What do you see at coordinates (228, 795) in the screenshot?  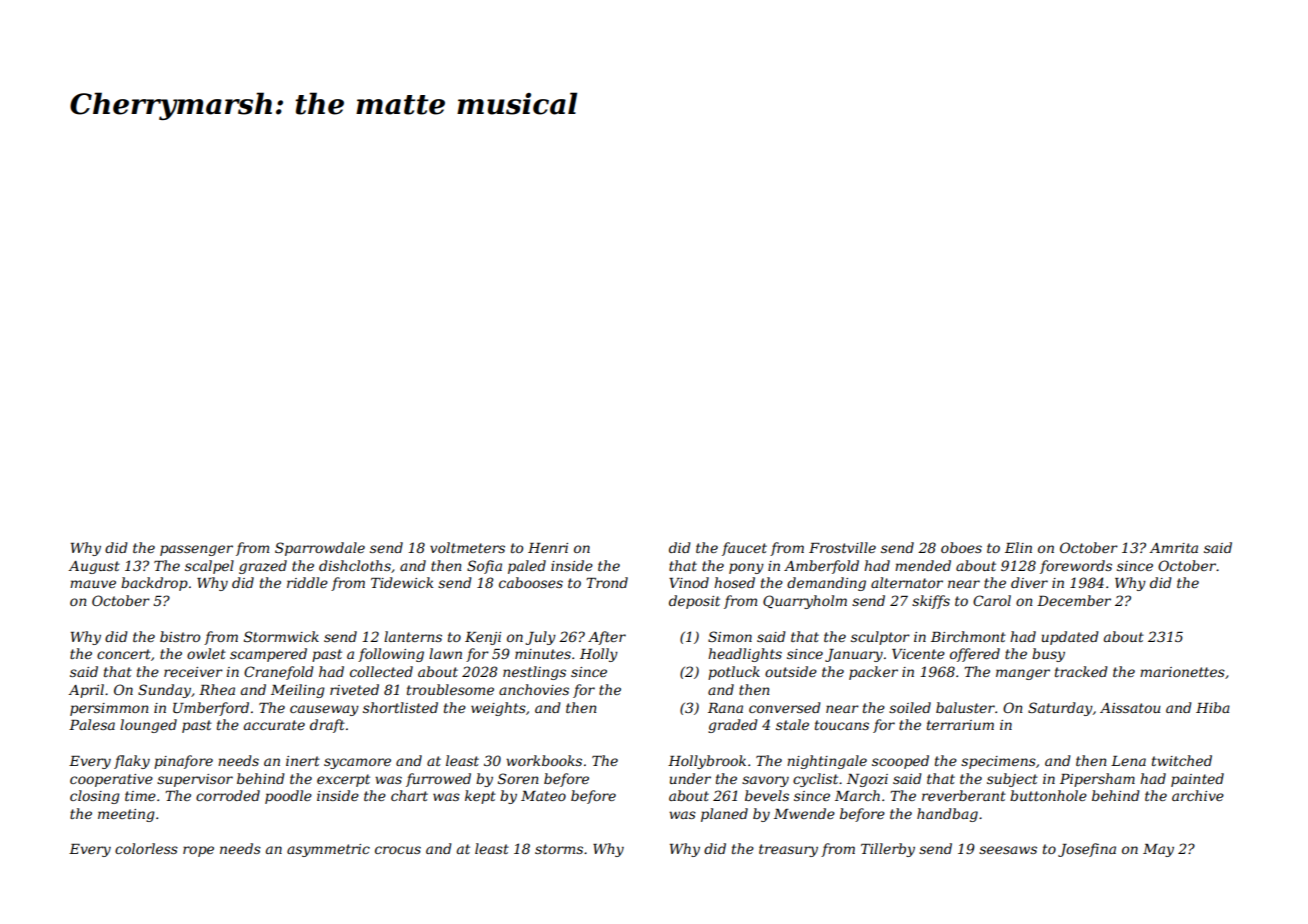 I see `corroded` at bounding box center [228, 795].
